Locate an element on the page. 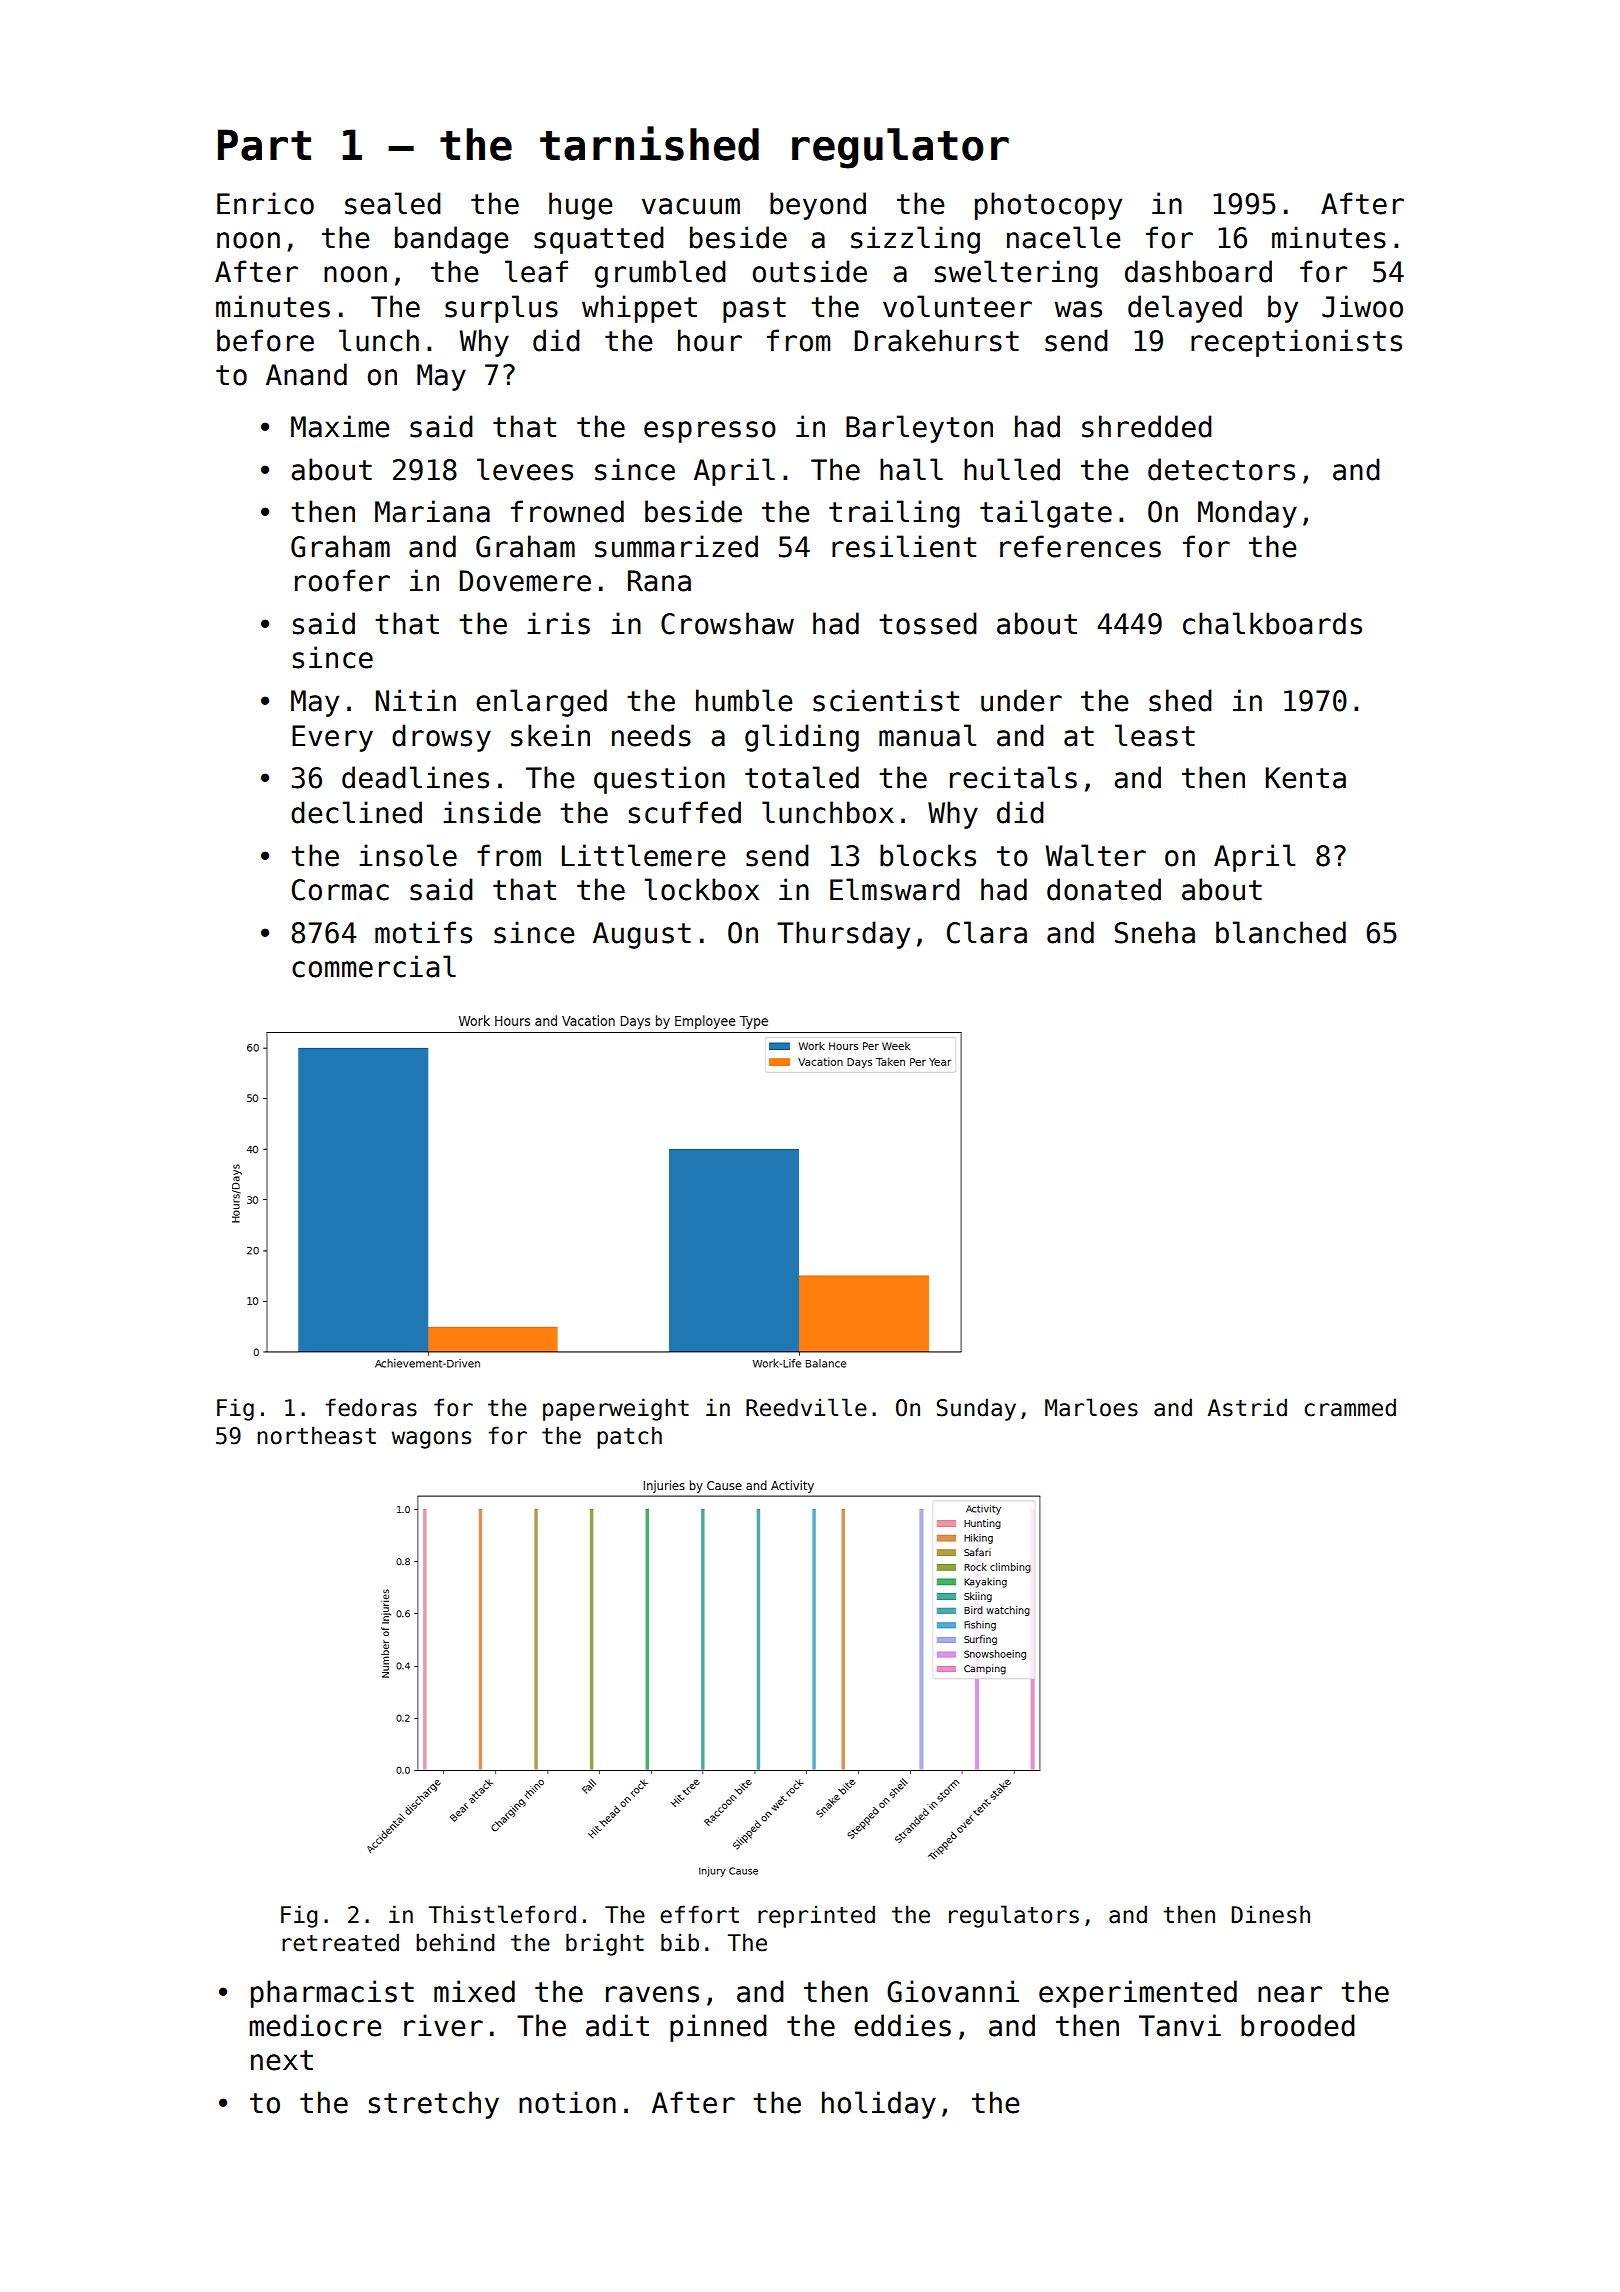  Reedville is located at coordinates (806, 1407).
